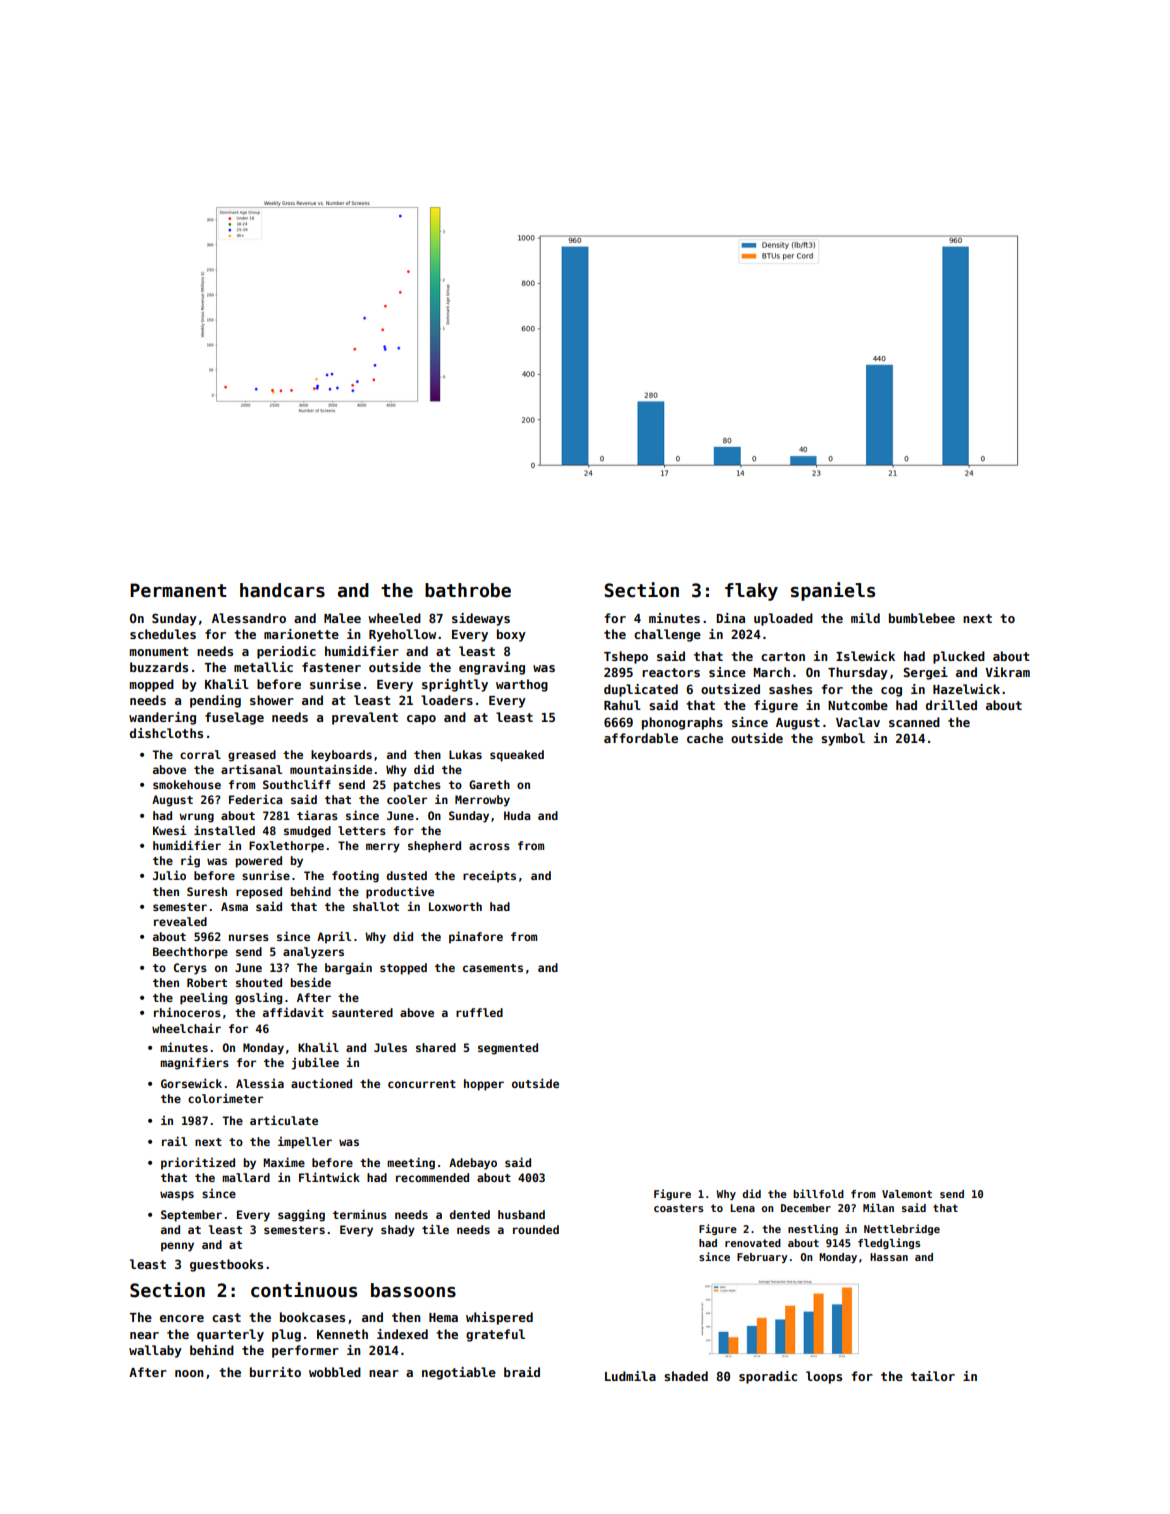 This page has height=1514, width=1170. I want to click on Hassan, so click(889, 1257).
